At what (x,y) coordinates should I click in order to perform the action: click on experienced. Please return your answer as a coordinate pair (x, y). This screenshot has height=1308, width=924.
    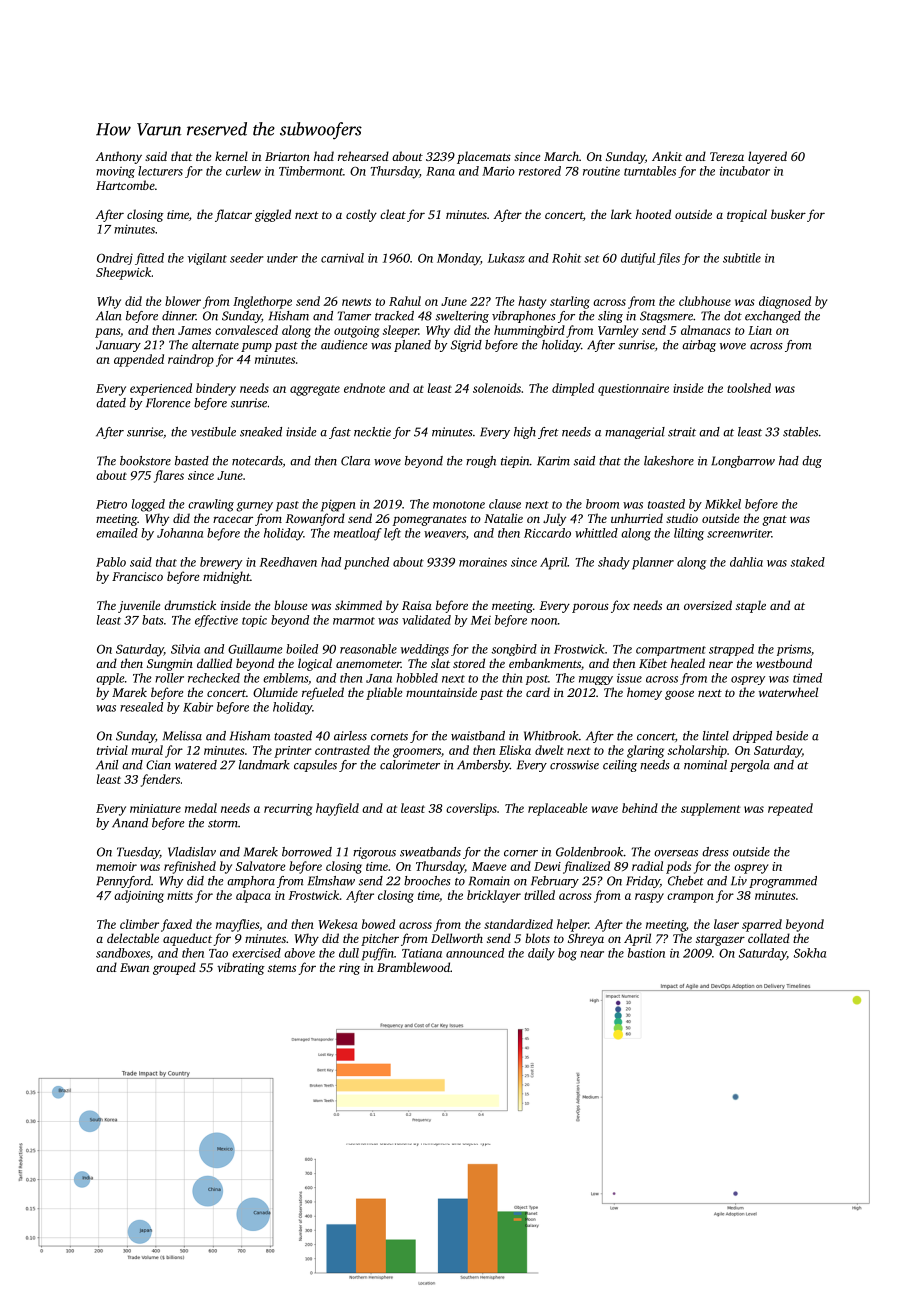
    Looking at the image, I should click on (161, 389).
